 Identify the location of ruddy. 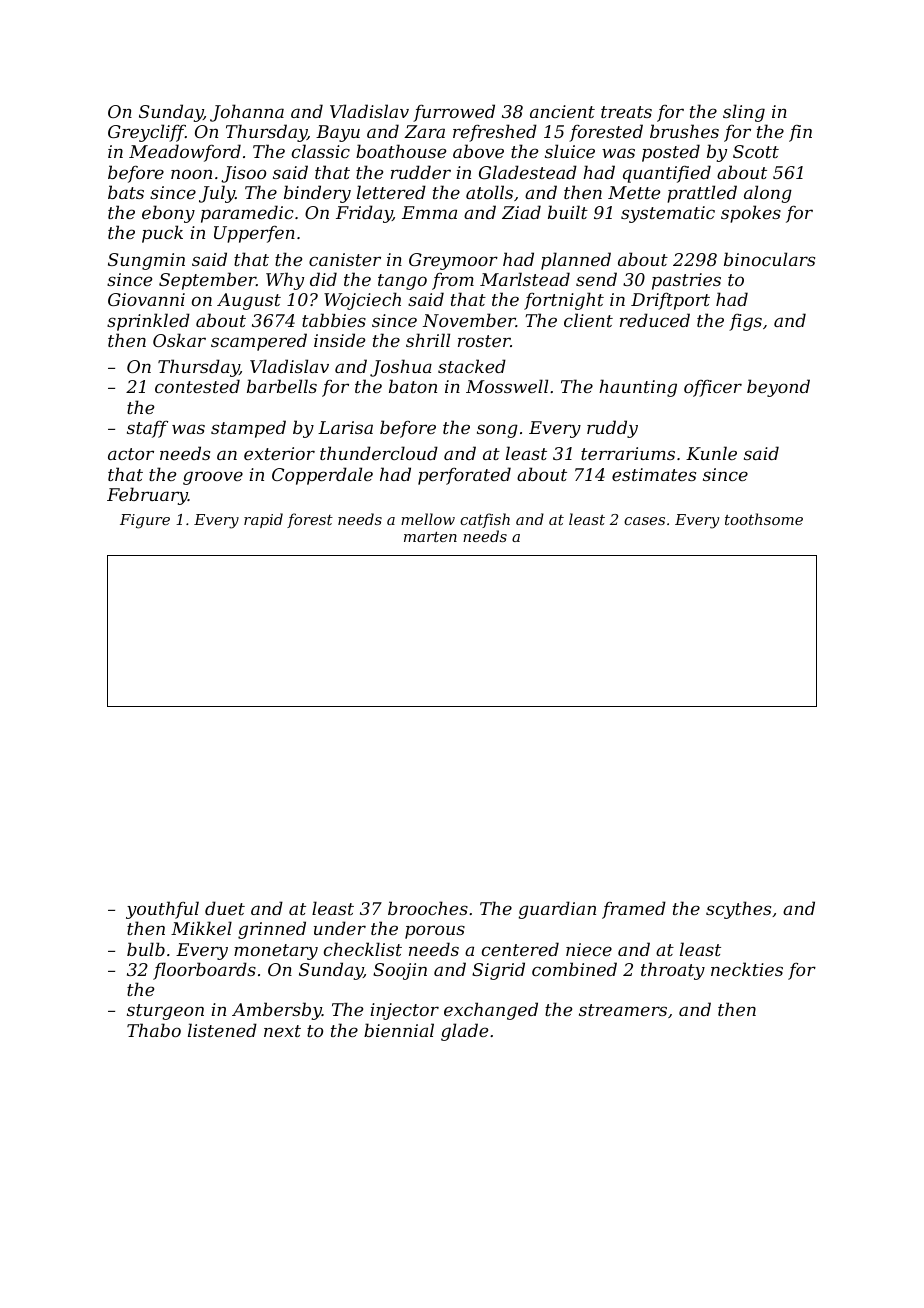
(612, 429).
